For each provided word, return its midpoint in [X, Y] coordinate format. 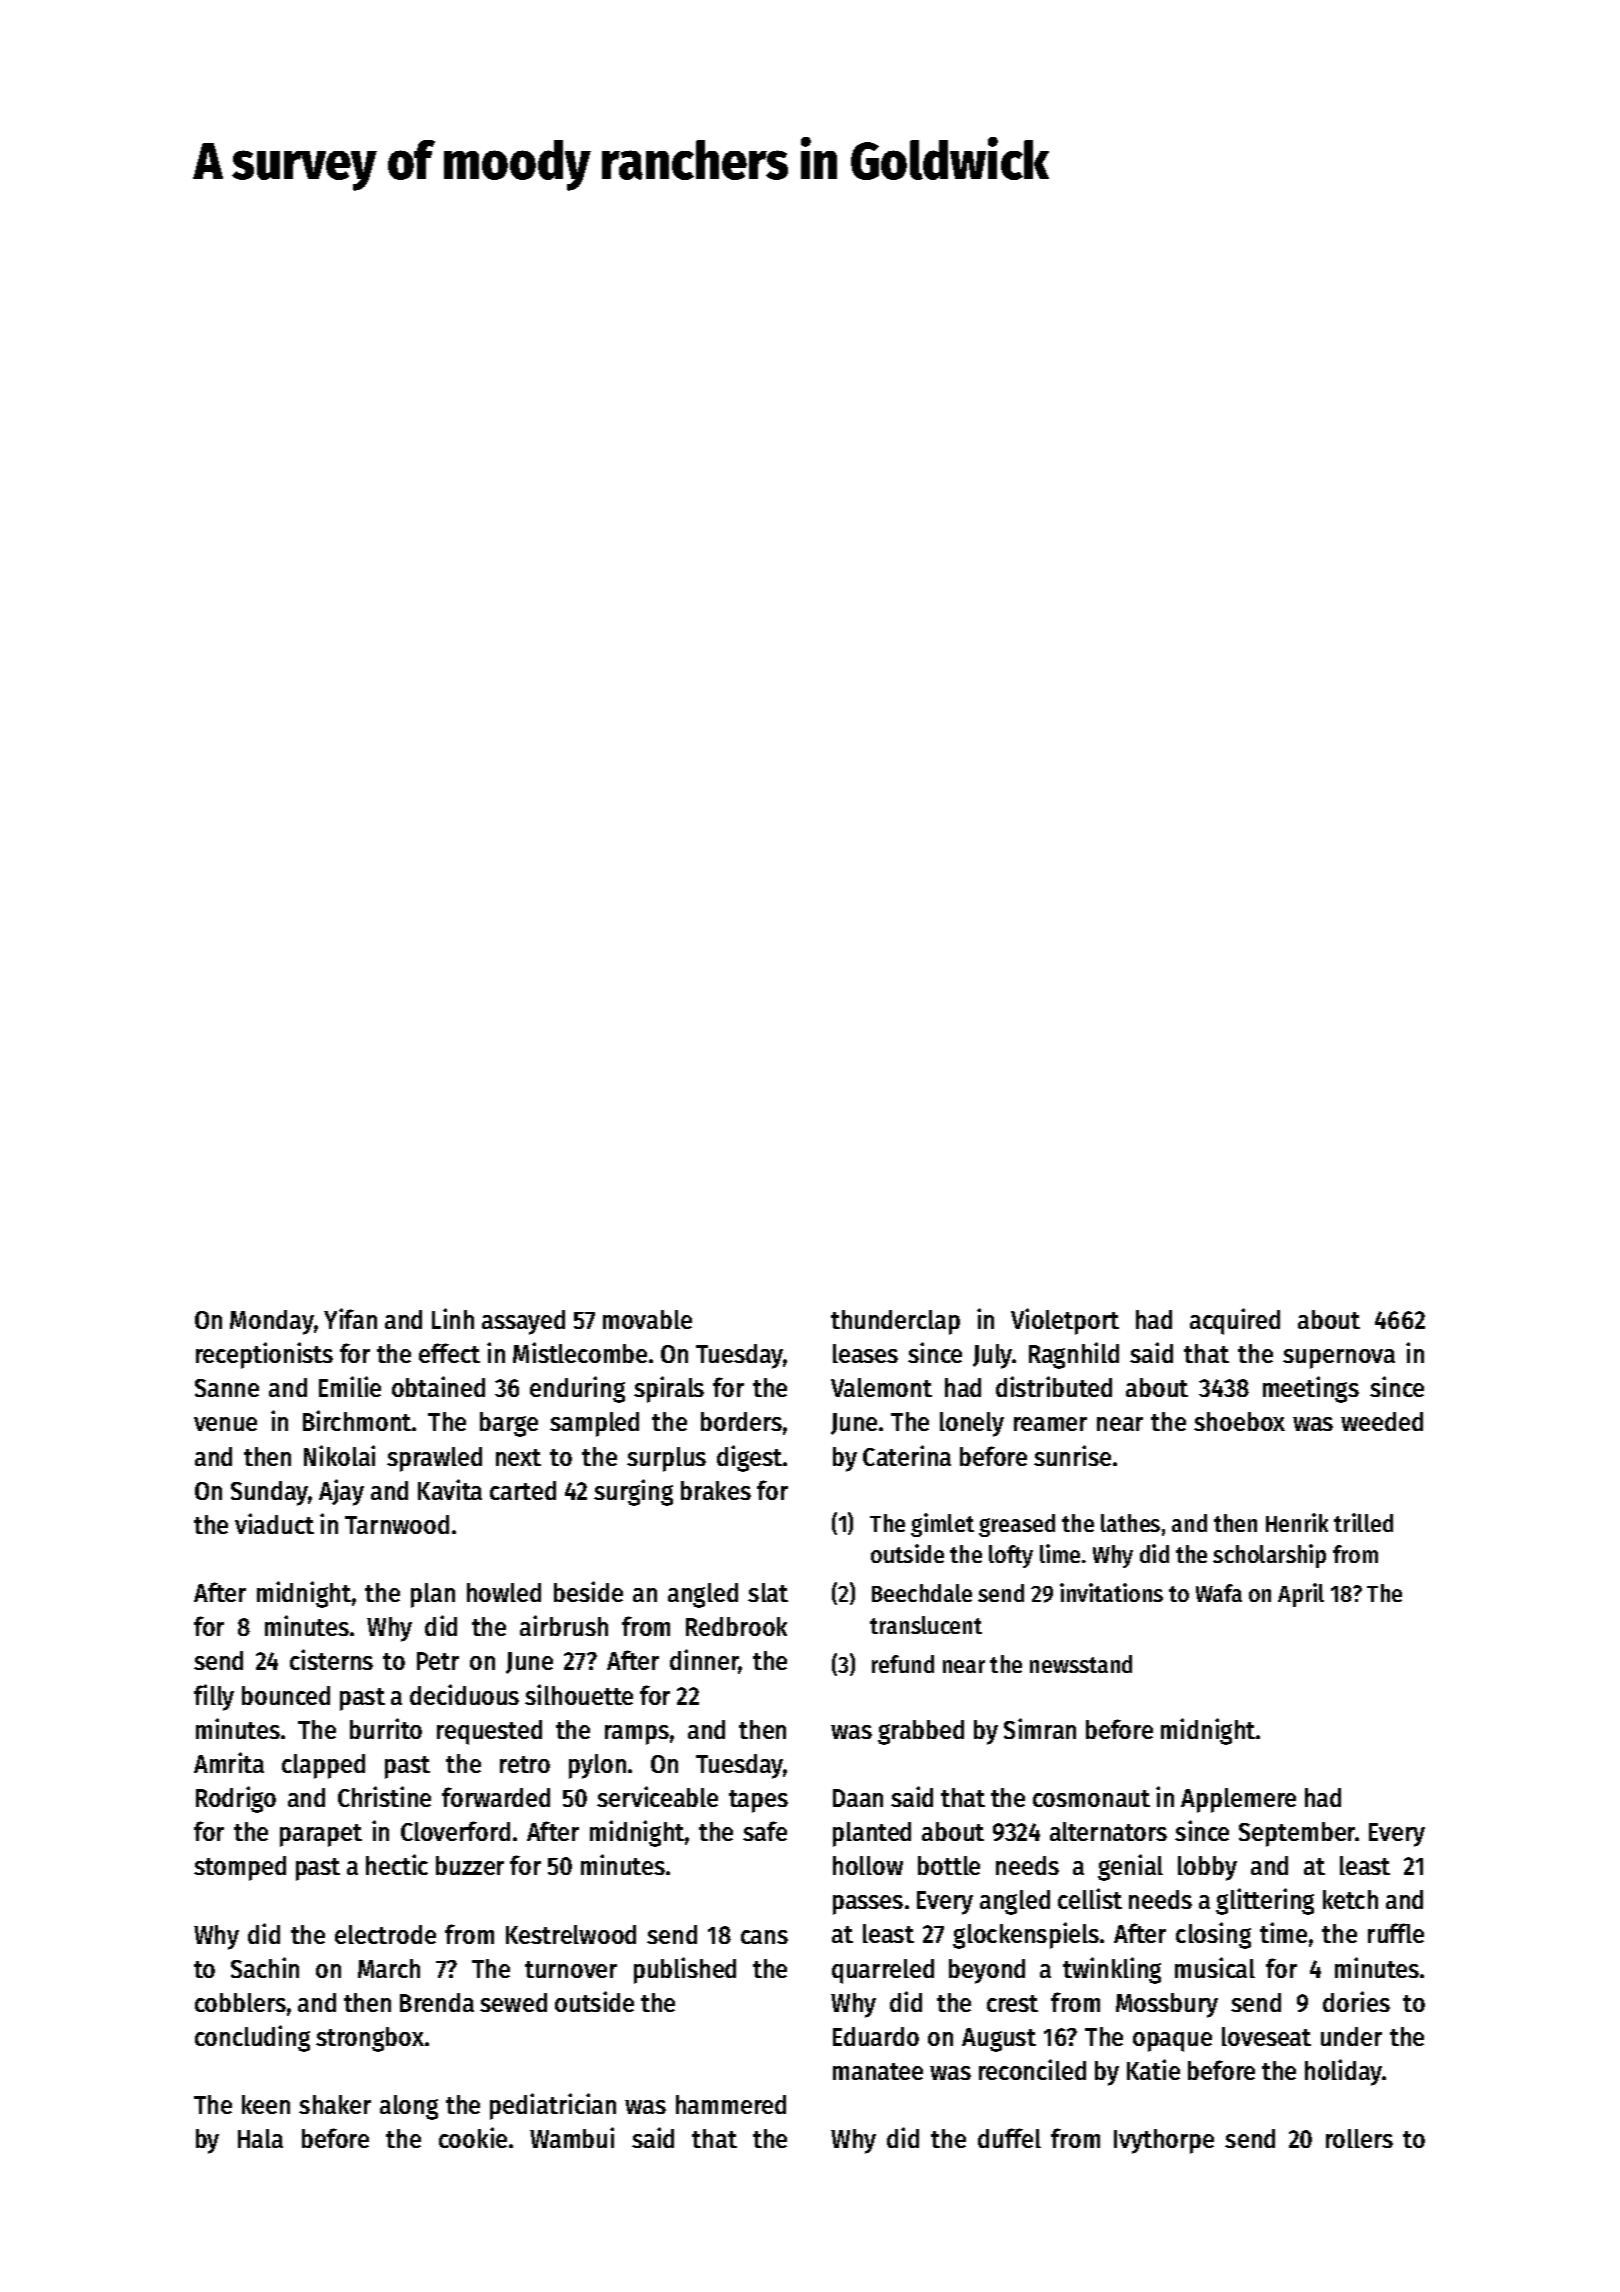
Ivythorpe [1164, 2141]
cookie [473, 2137]
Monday [272, 1322]
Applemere [1238, 1800]
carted [523, 1490]
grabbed [921, 1732]
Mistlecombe [580, 1352]
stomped [240, 1868]
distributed [1054, 1386]
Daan [858, 1798]
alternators [1108, 1831]
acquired [1235, 1321]
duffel [1009, 2138]
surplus [666, 1459]
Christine [384, 1796]
